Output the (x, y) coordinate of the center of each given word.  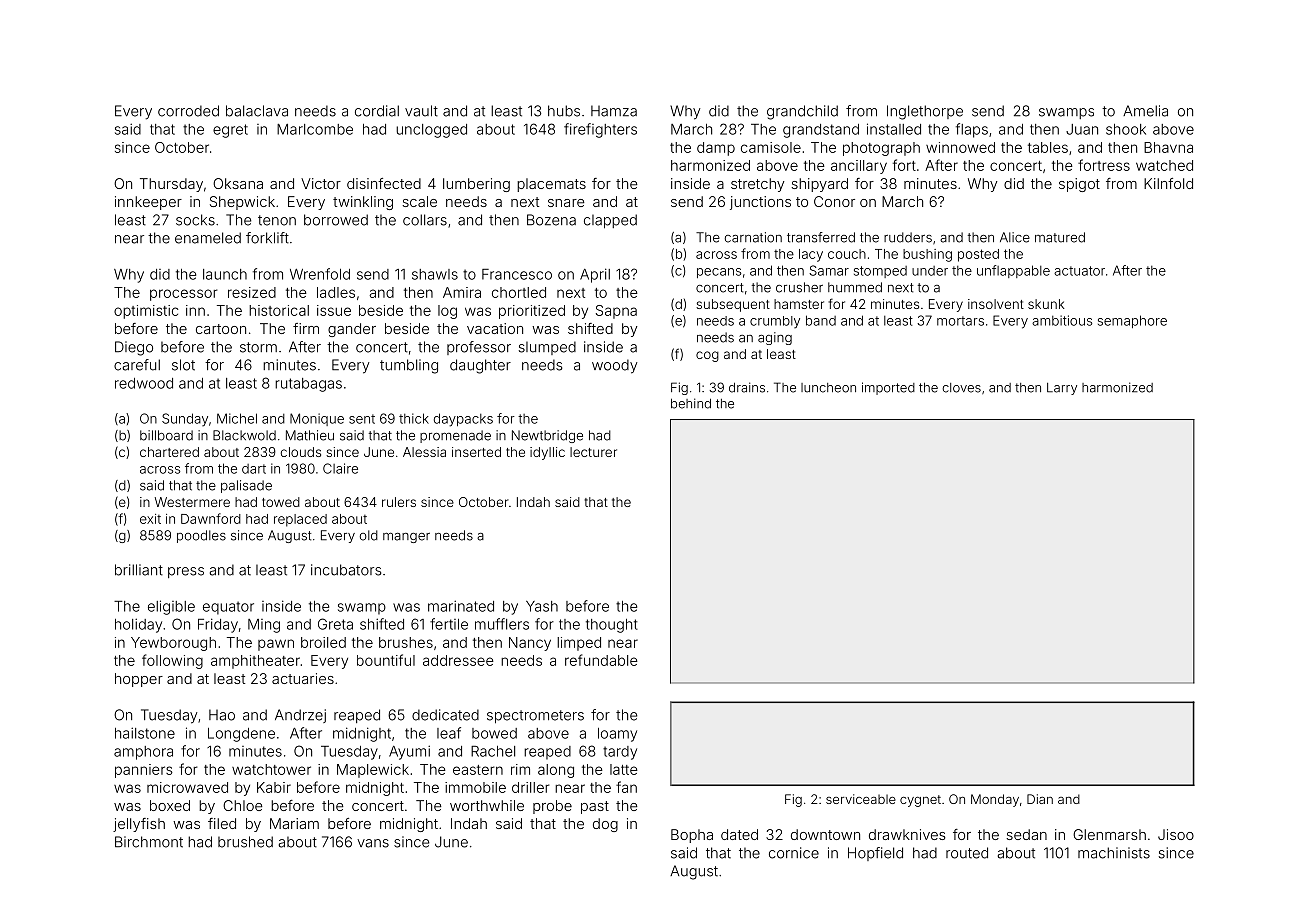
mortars (960, 321)
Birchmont (149, 842)
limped (579, 644)
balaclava (257, 111)
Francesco (517, 274)
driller (531, 787)
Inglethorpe (925, 112)
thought (612, 626)
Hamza (614, 111)
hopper (139, 680)
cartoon (221, 329)
